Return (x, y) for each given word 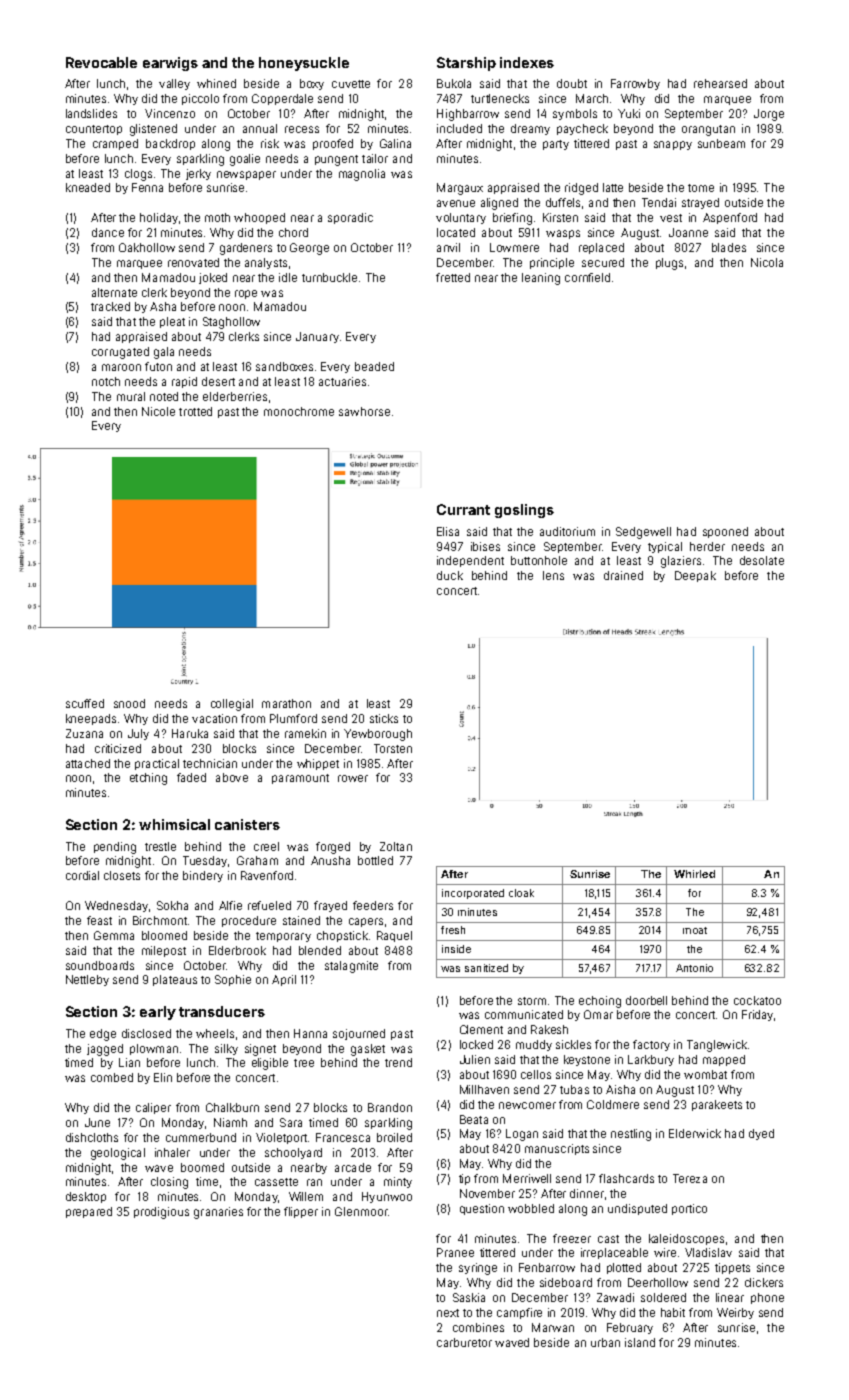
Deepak (695, 576)
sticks (384, 718)
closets (122, 875)
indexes (527, 62)
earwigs (170, 64)
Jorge (769, 115)
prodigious (161, 1213)
